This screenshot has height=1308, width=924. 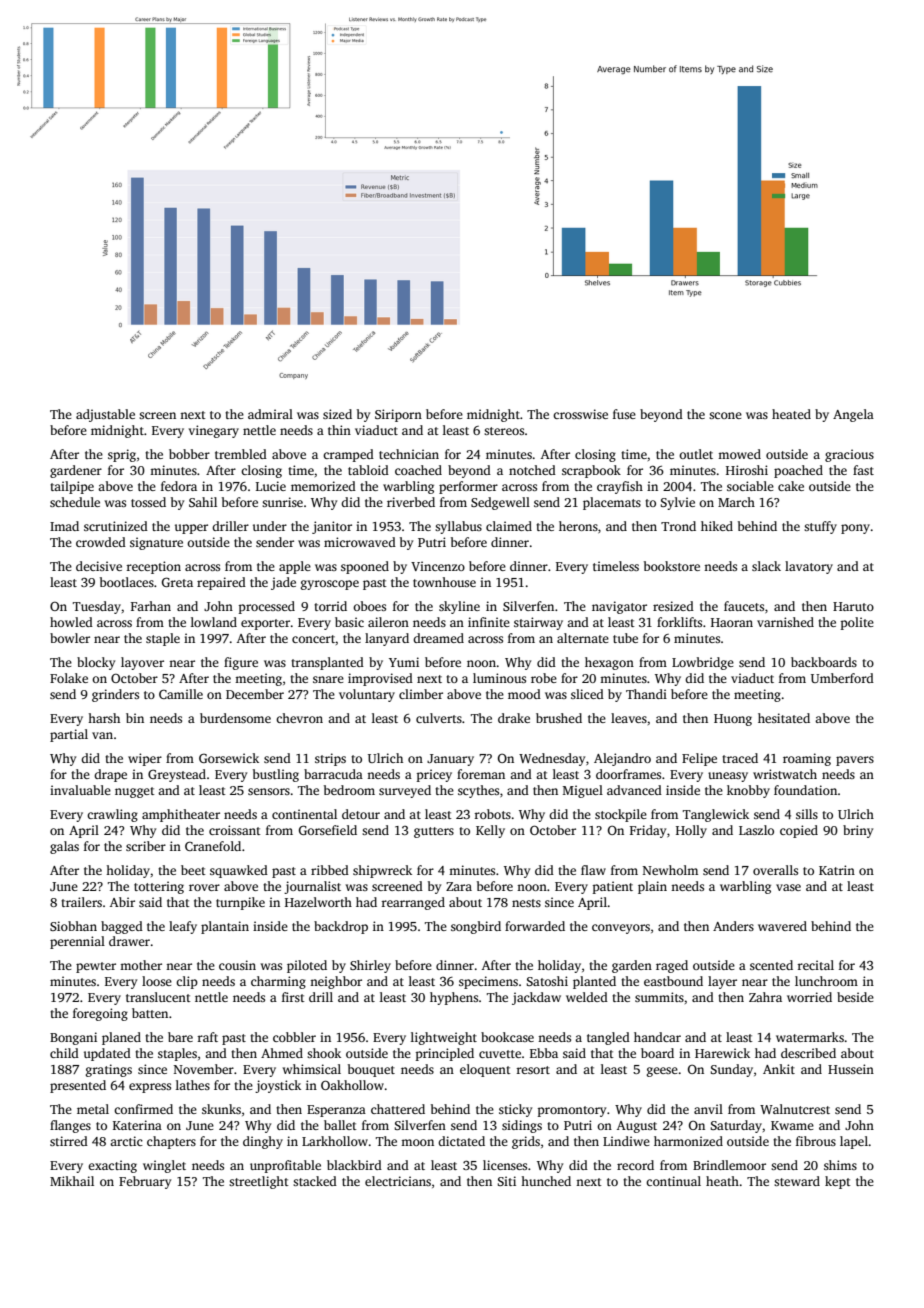 I want to click on lavatory, so click(x=809, y=567).
